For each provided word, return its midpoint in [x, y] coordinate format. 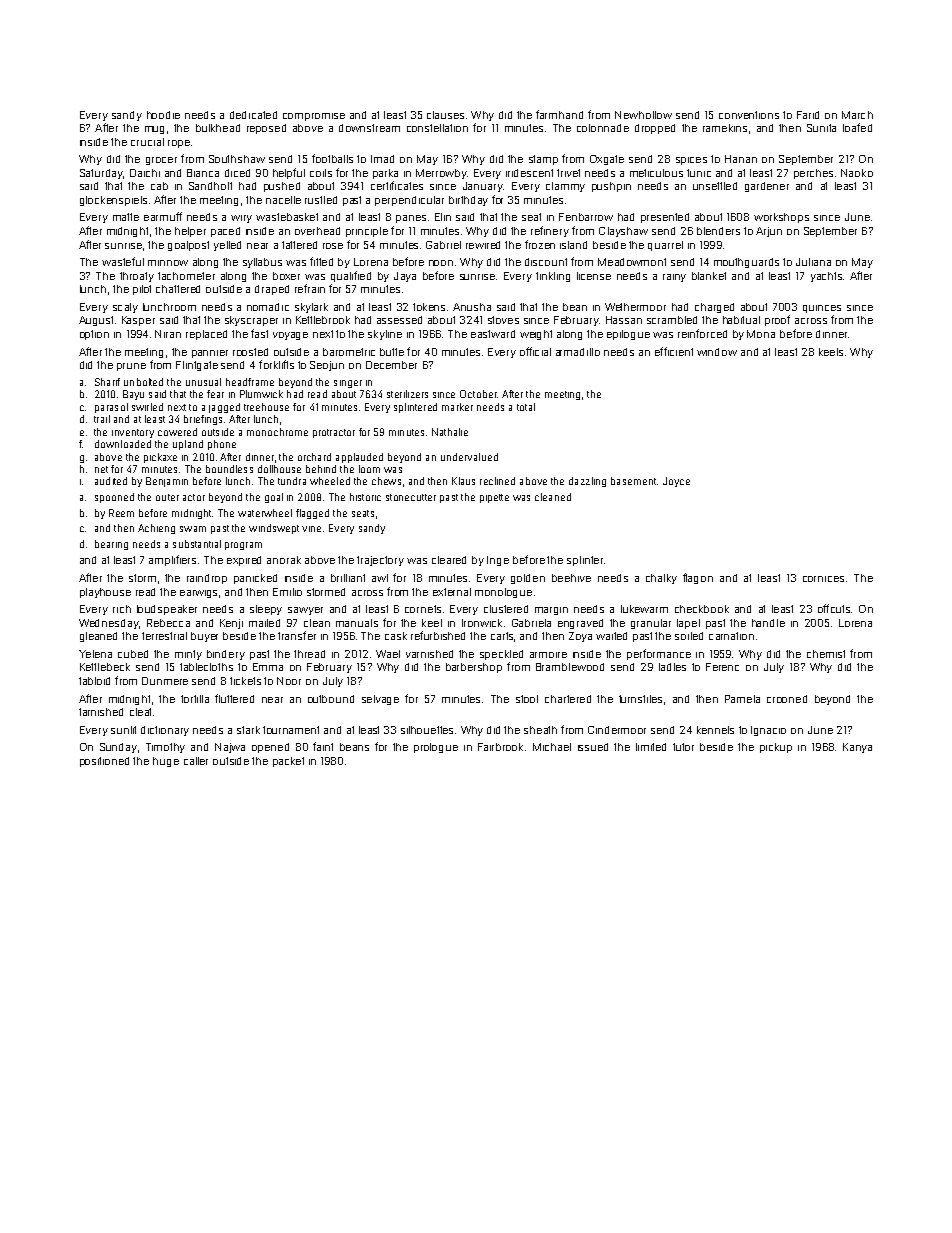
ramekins [725, 128]
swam [193, 529]
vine [311, 529]
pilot [142, 290]
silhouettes [427, 730]
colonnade [603, 128]
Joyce [676, 482]
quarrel [665, 246]
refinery [550, 231]
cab [159, 186]
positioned [104, 762]
